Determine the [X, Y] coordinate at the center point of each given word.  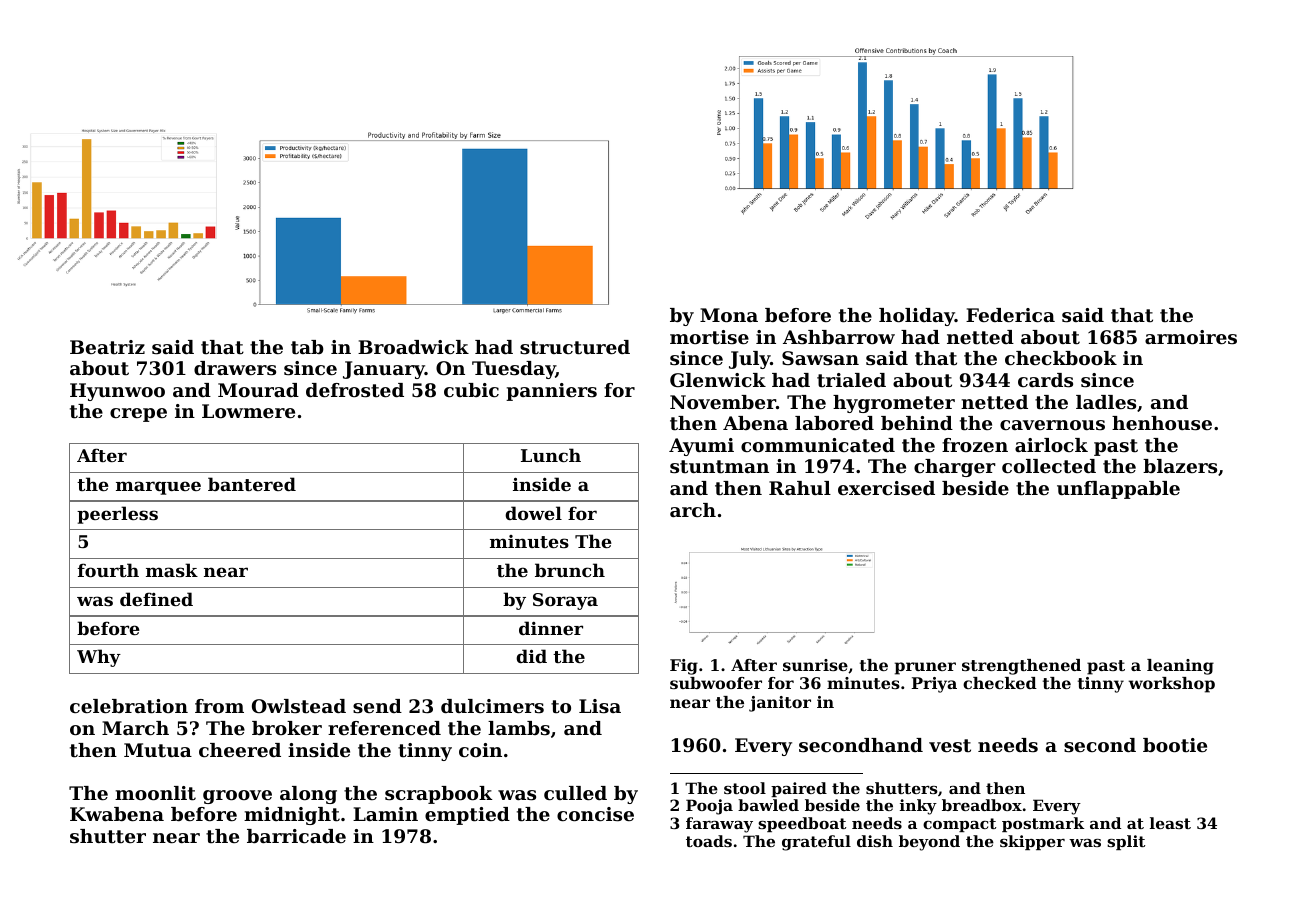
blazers [1180, 466]
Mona [729, 315]
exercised [886, 488]
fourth [108, 570]
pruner [925, 668]
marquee [158, 488]
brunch [570, 570]
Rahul [800, 488]
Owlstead [299, 706]
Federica [1010, 315]
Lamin [385, 814]
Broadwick [413, 347]
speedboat [802, 824]
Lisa [600, 706]
